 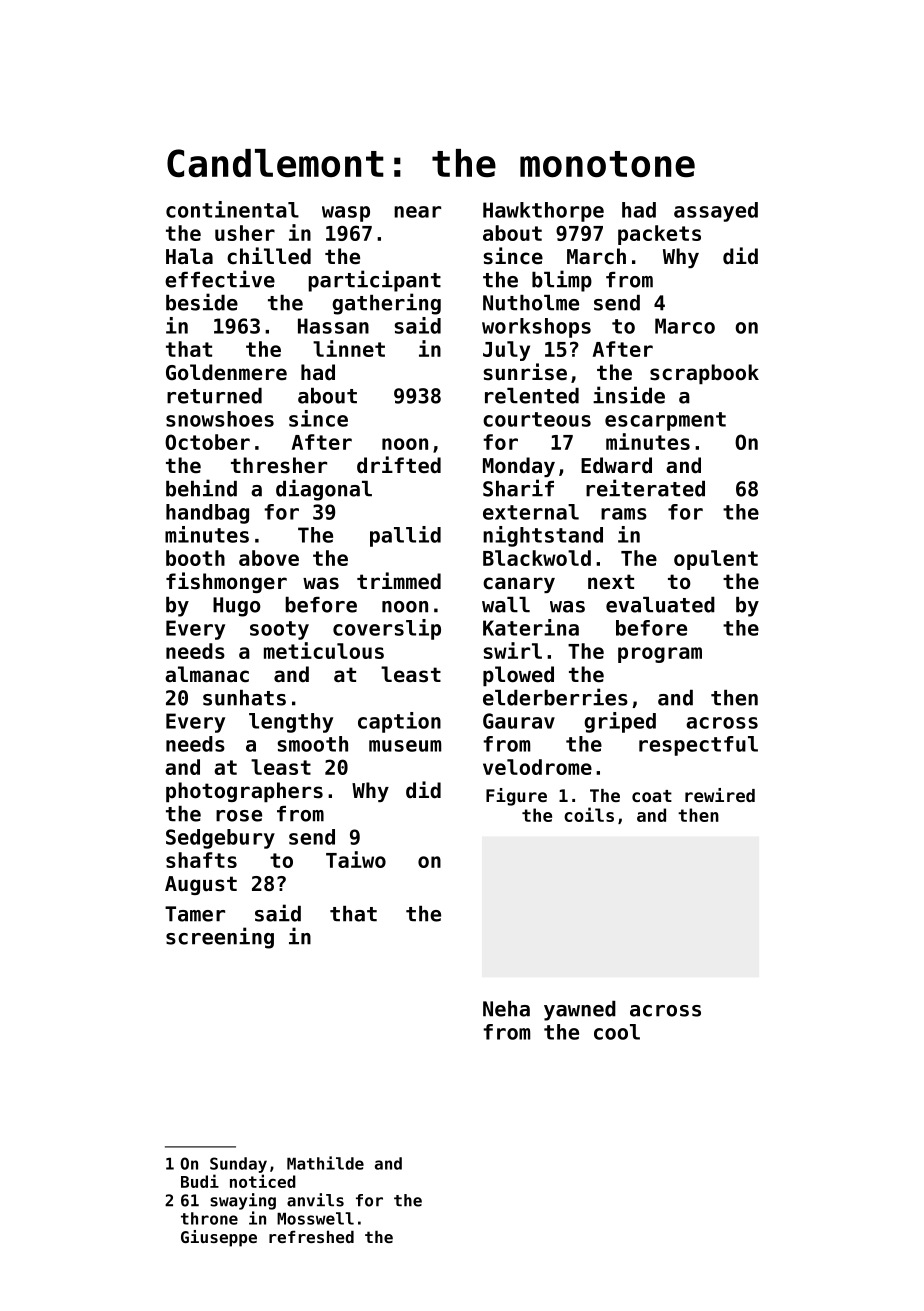 I want to click on Hugo, so click(x=237, y=607).
